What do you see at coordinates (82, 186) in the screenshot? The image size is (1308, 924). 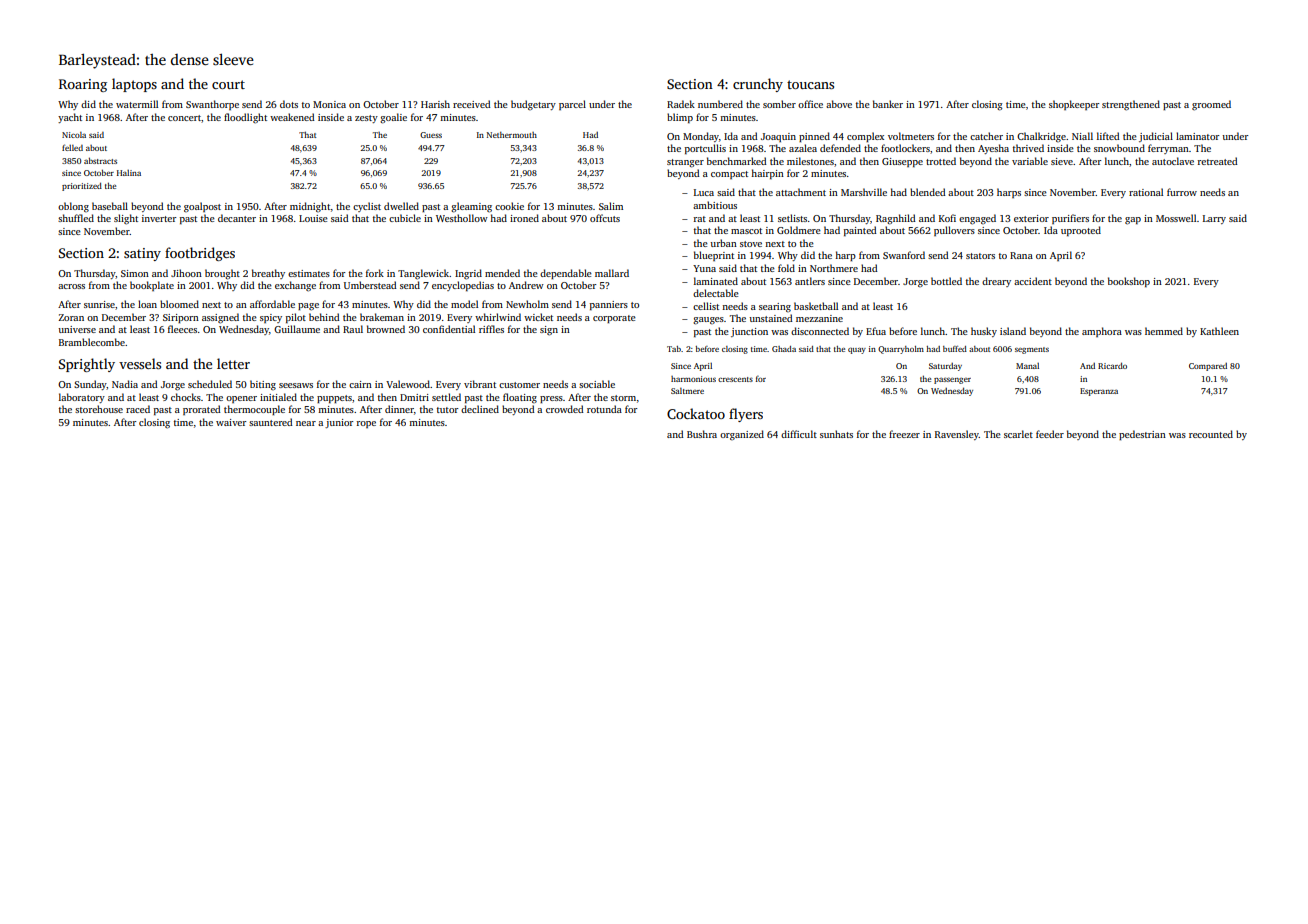 I see `prioritized` at bounding box center [82, 186].
